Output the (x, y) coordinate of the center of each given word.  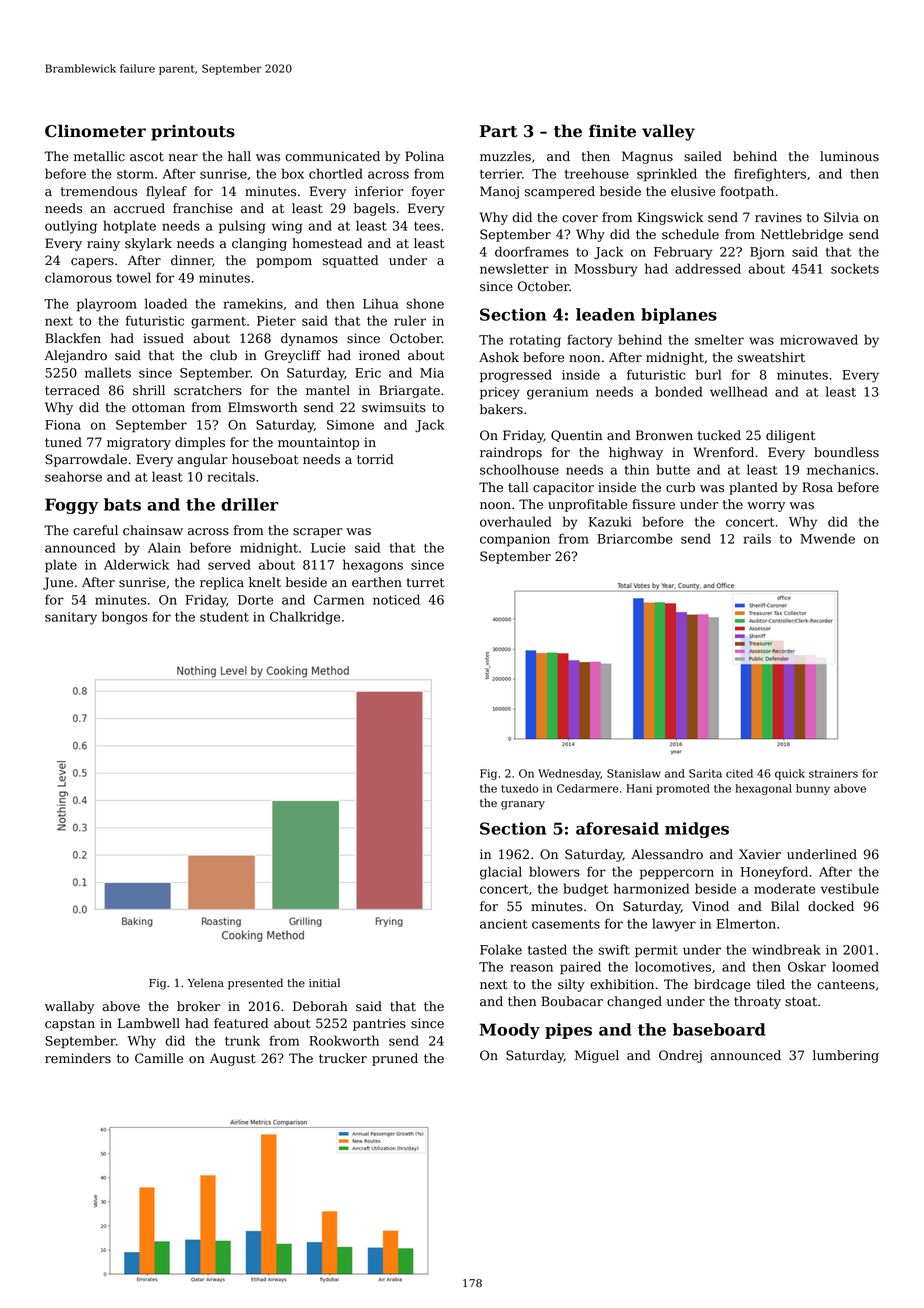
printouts (193, 133)
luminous (849, 156)
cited (739, 773)
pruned (395, 1059)
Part (499, 131)
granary (523, 805)
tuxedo (519, 788)
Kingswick (670, 218)
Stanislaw (634, 773)
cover (580, 219)
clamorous (78, 277)
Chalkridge (305, 618)
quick (790, 774)
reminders (78, 1058)
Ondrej (680, 1056)
